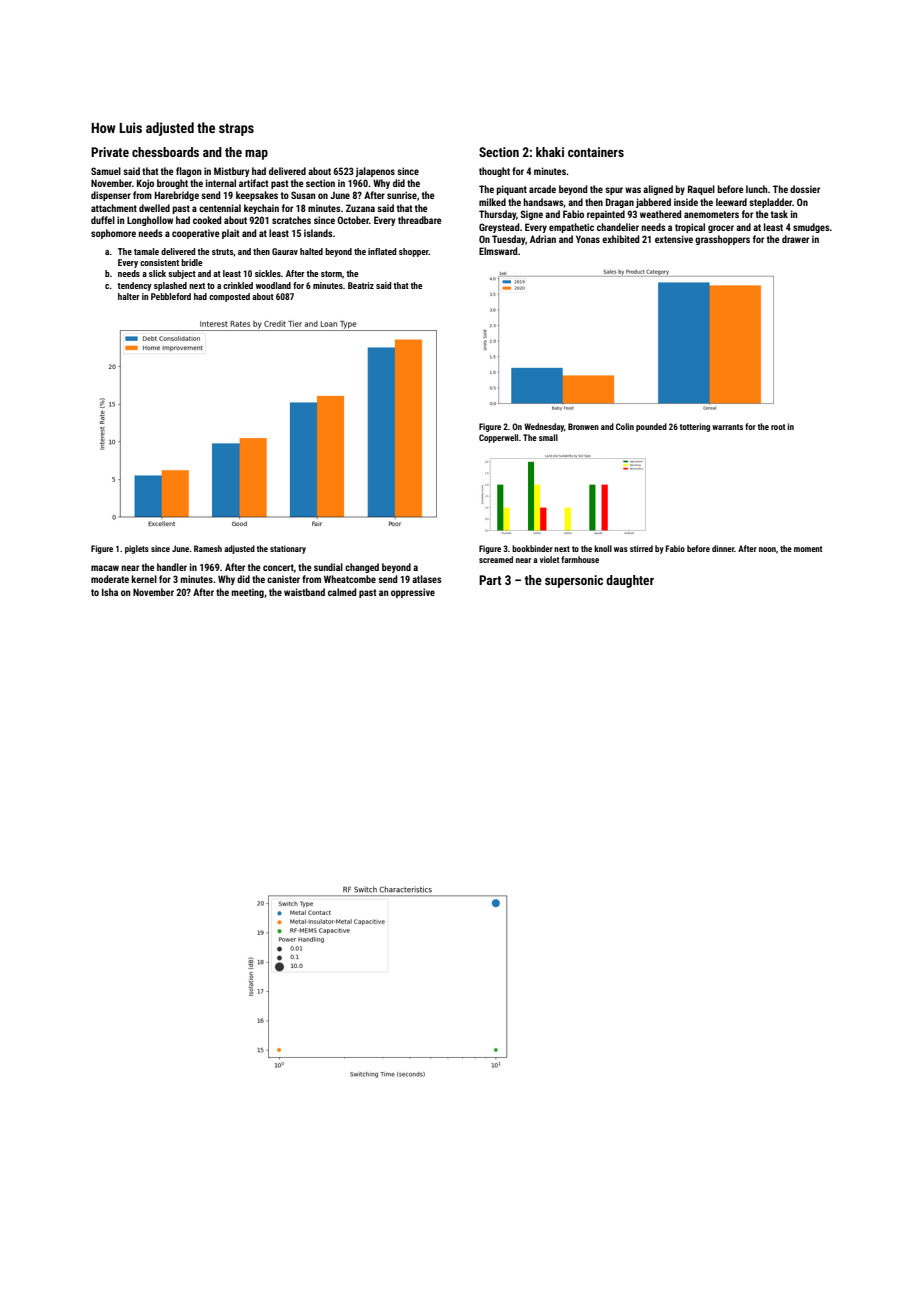 The height and width of the screenshot is (1308, 924). Describe the element at coordinates (129, 296) in the screenshot. I see `halter` at that location.
